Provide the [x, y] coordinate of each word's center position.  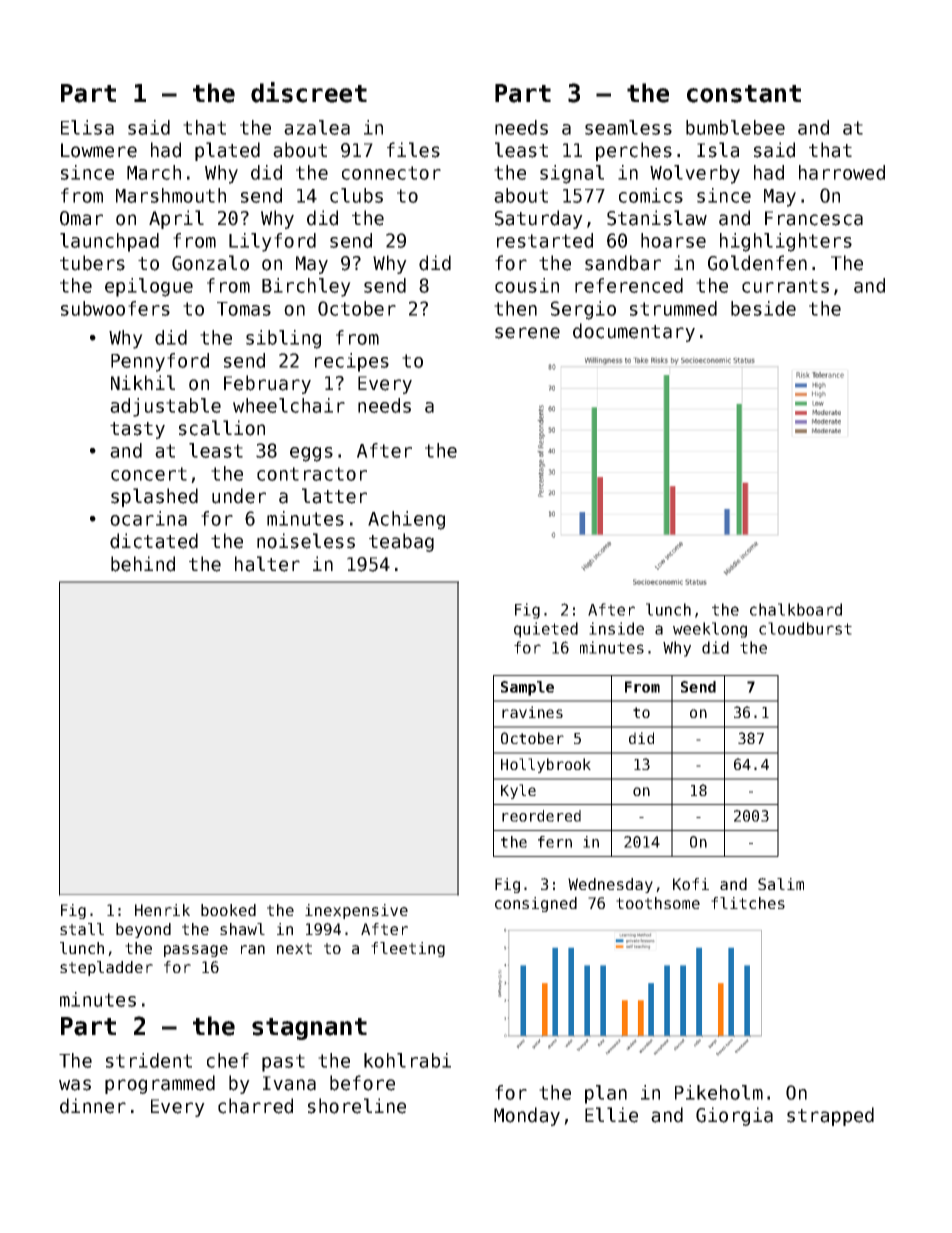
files [413, 150]
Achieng [406, 520]
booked [228, 910]
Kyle [518, 791]
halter [267, 564]
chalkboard [796, 609]
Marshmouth [171, 195]
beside [763, 308]
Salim [781, 884]
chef [228, 1060]
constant [744, 94]
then [515, 308]
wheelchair [289, 405]
